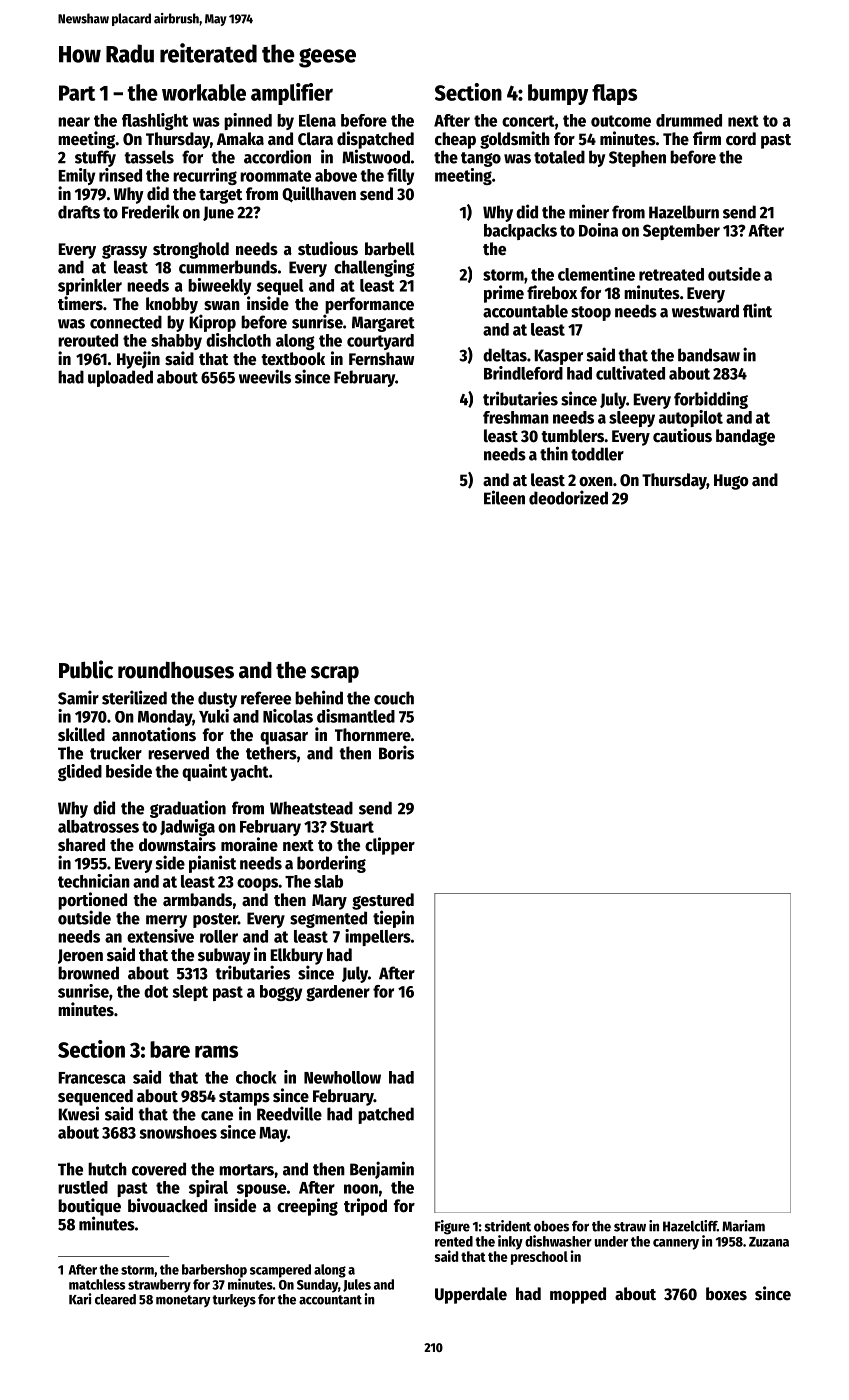 This screenshot has width=849, height=1400. What do you see at coordinates (381, 359) in the screenshot?
I see `Fernshaw` at bounding box center [381, 359].
